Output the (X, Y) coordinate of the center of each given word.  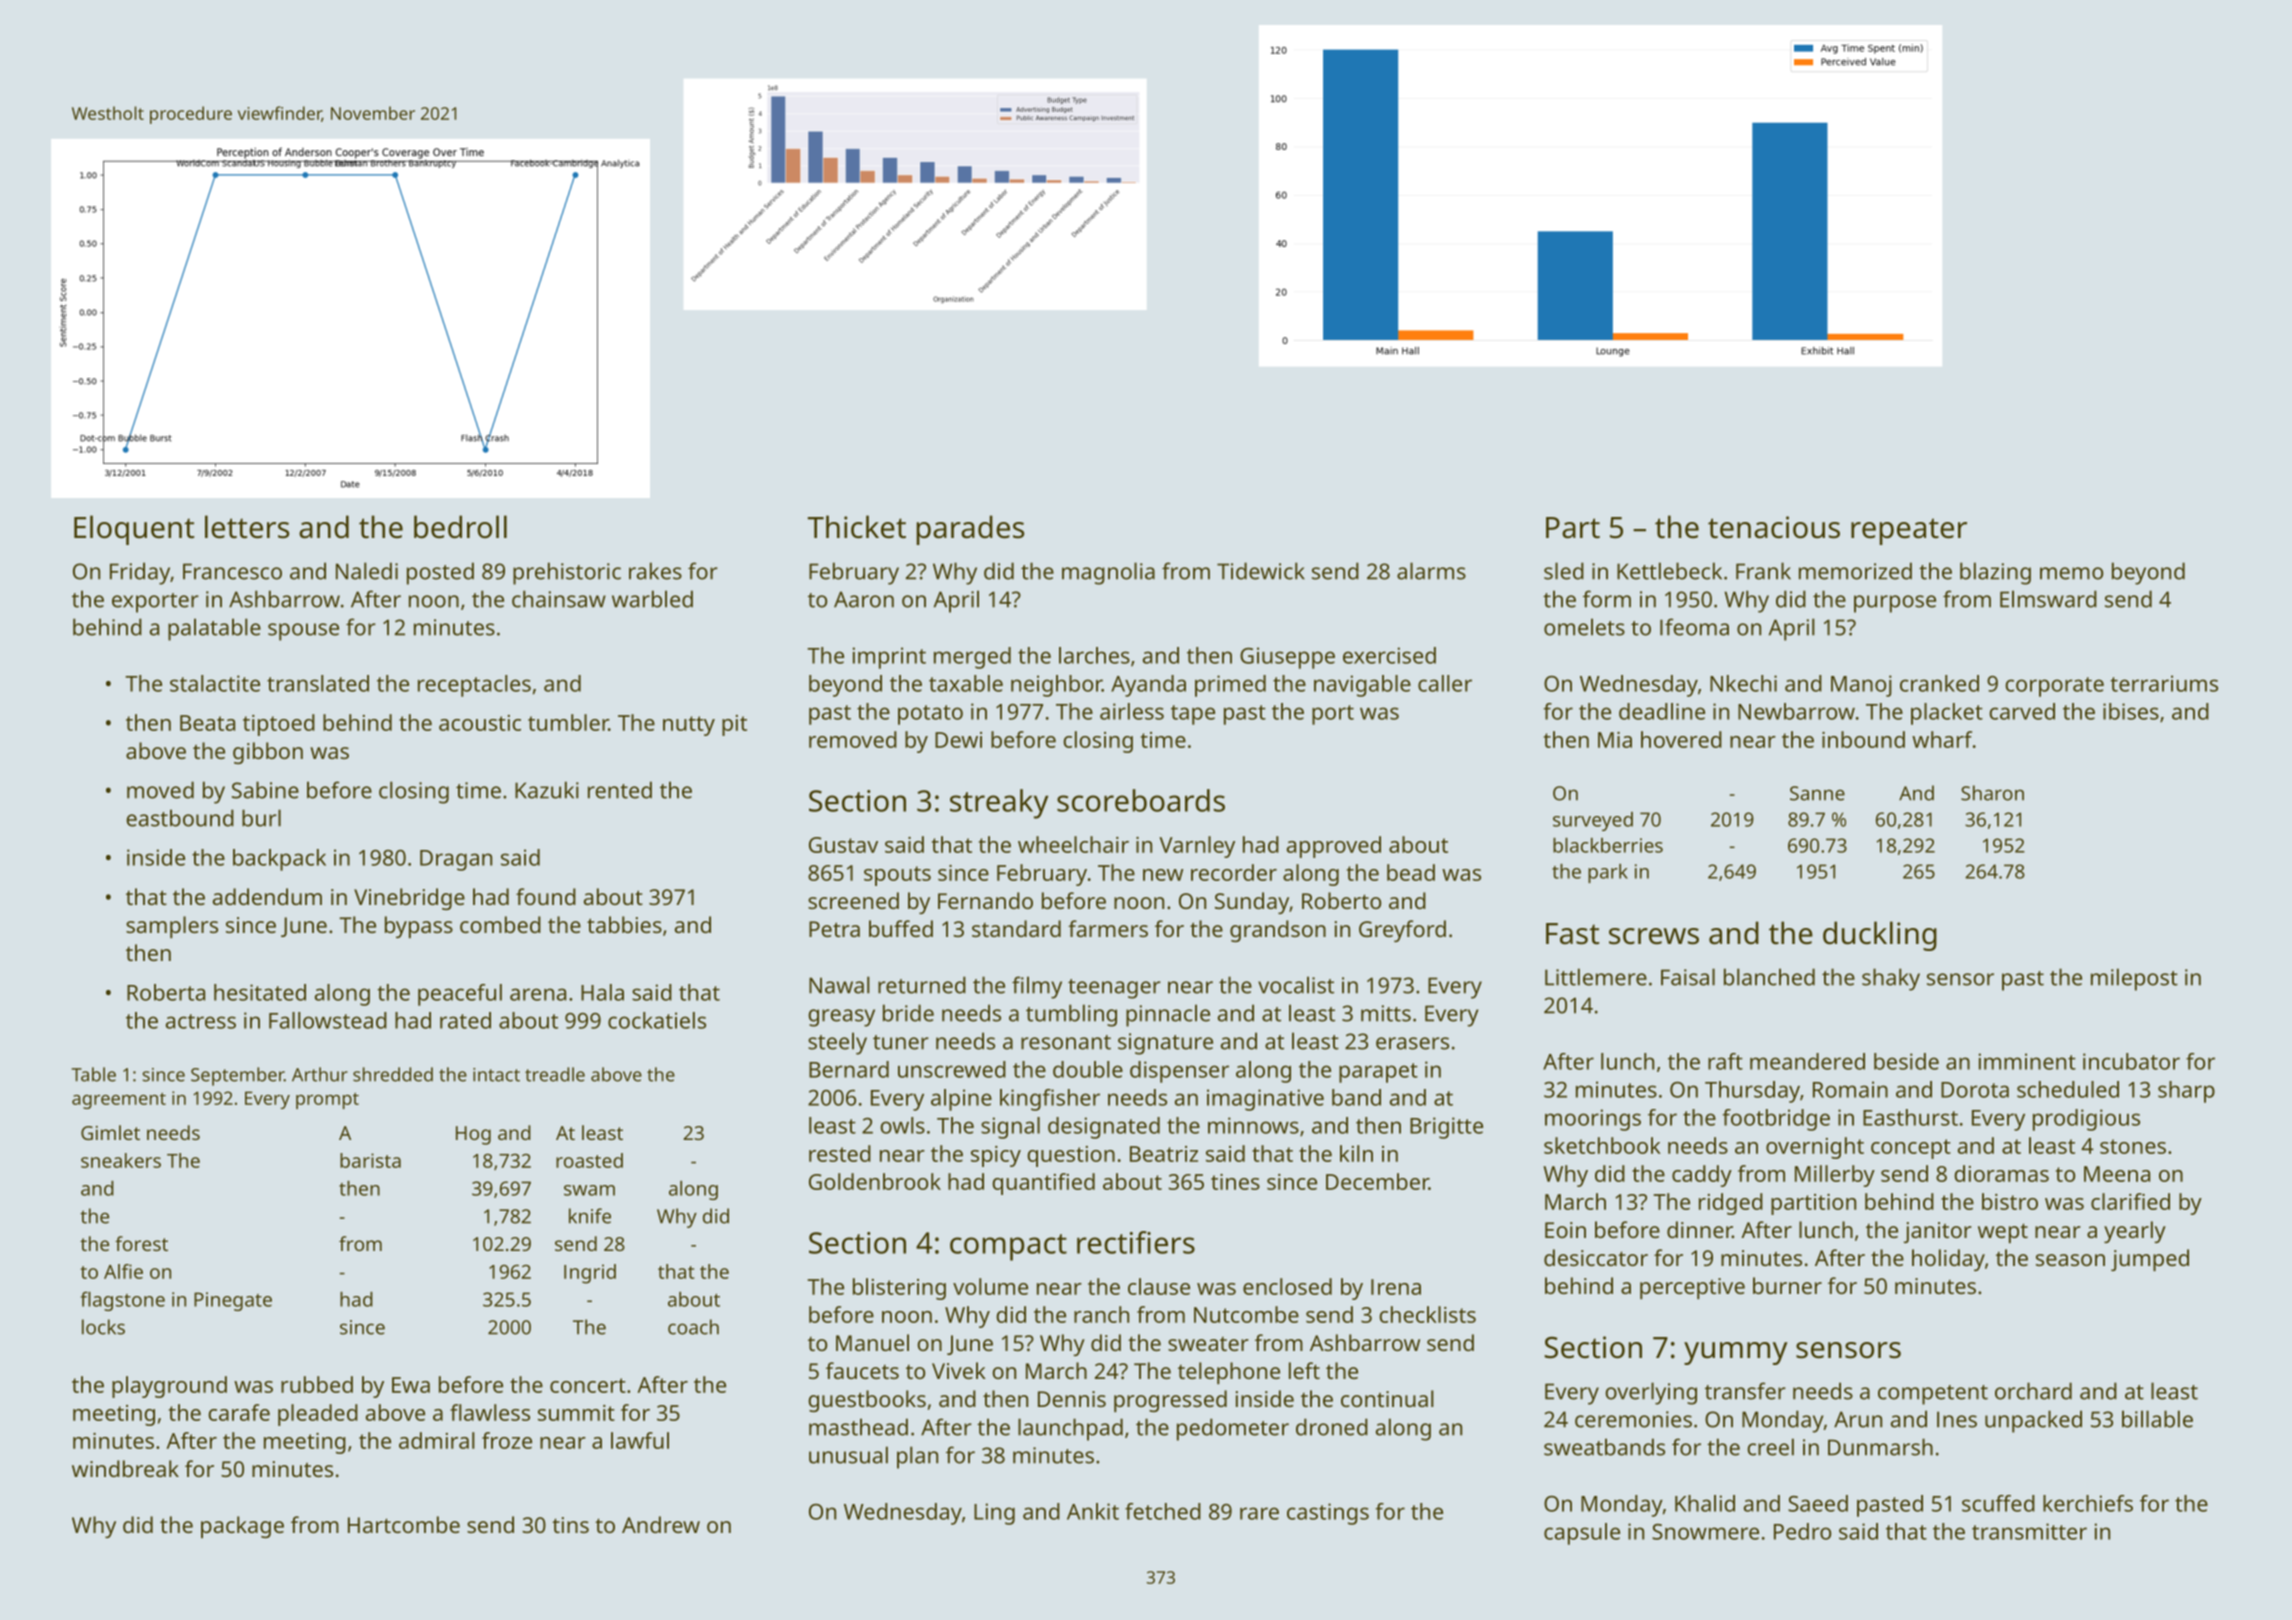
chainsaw (559, 599)
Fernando (985, 900)
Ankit (1093, 1511)
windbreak (125, 1468)
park (1608, 873)
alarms (1431, 571)
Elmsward (2048, 599)
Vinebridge (409, 899)
